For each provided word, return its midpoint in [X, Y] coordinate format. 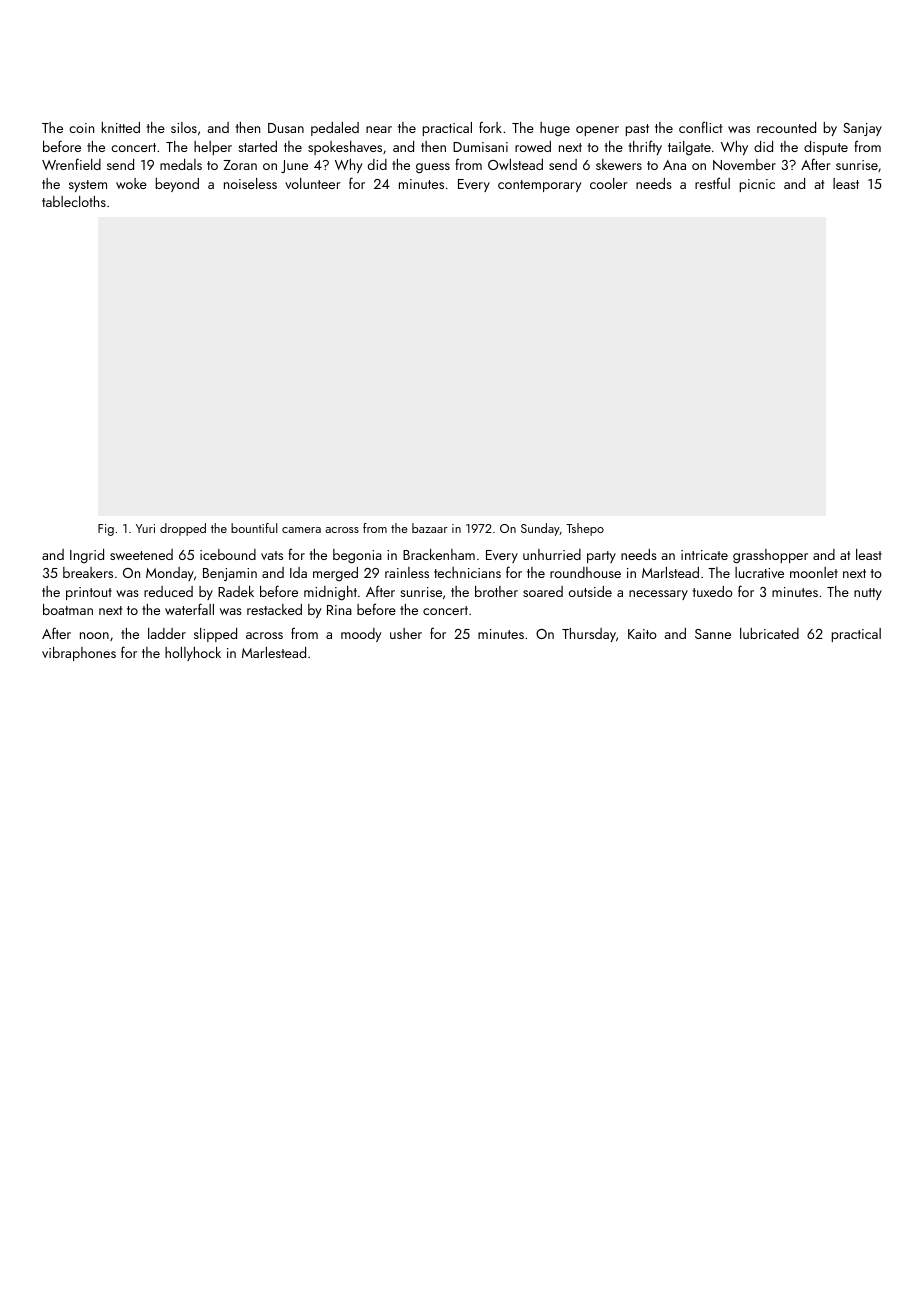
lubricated [769, 633]
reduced [168, 591]
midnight [330, 593]
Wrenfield [71, 164]
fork [490, 127]
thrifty [645, 147]
